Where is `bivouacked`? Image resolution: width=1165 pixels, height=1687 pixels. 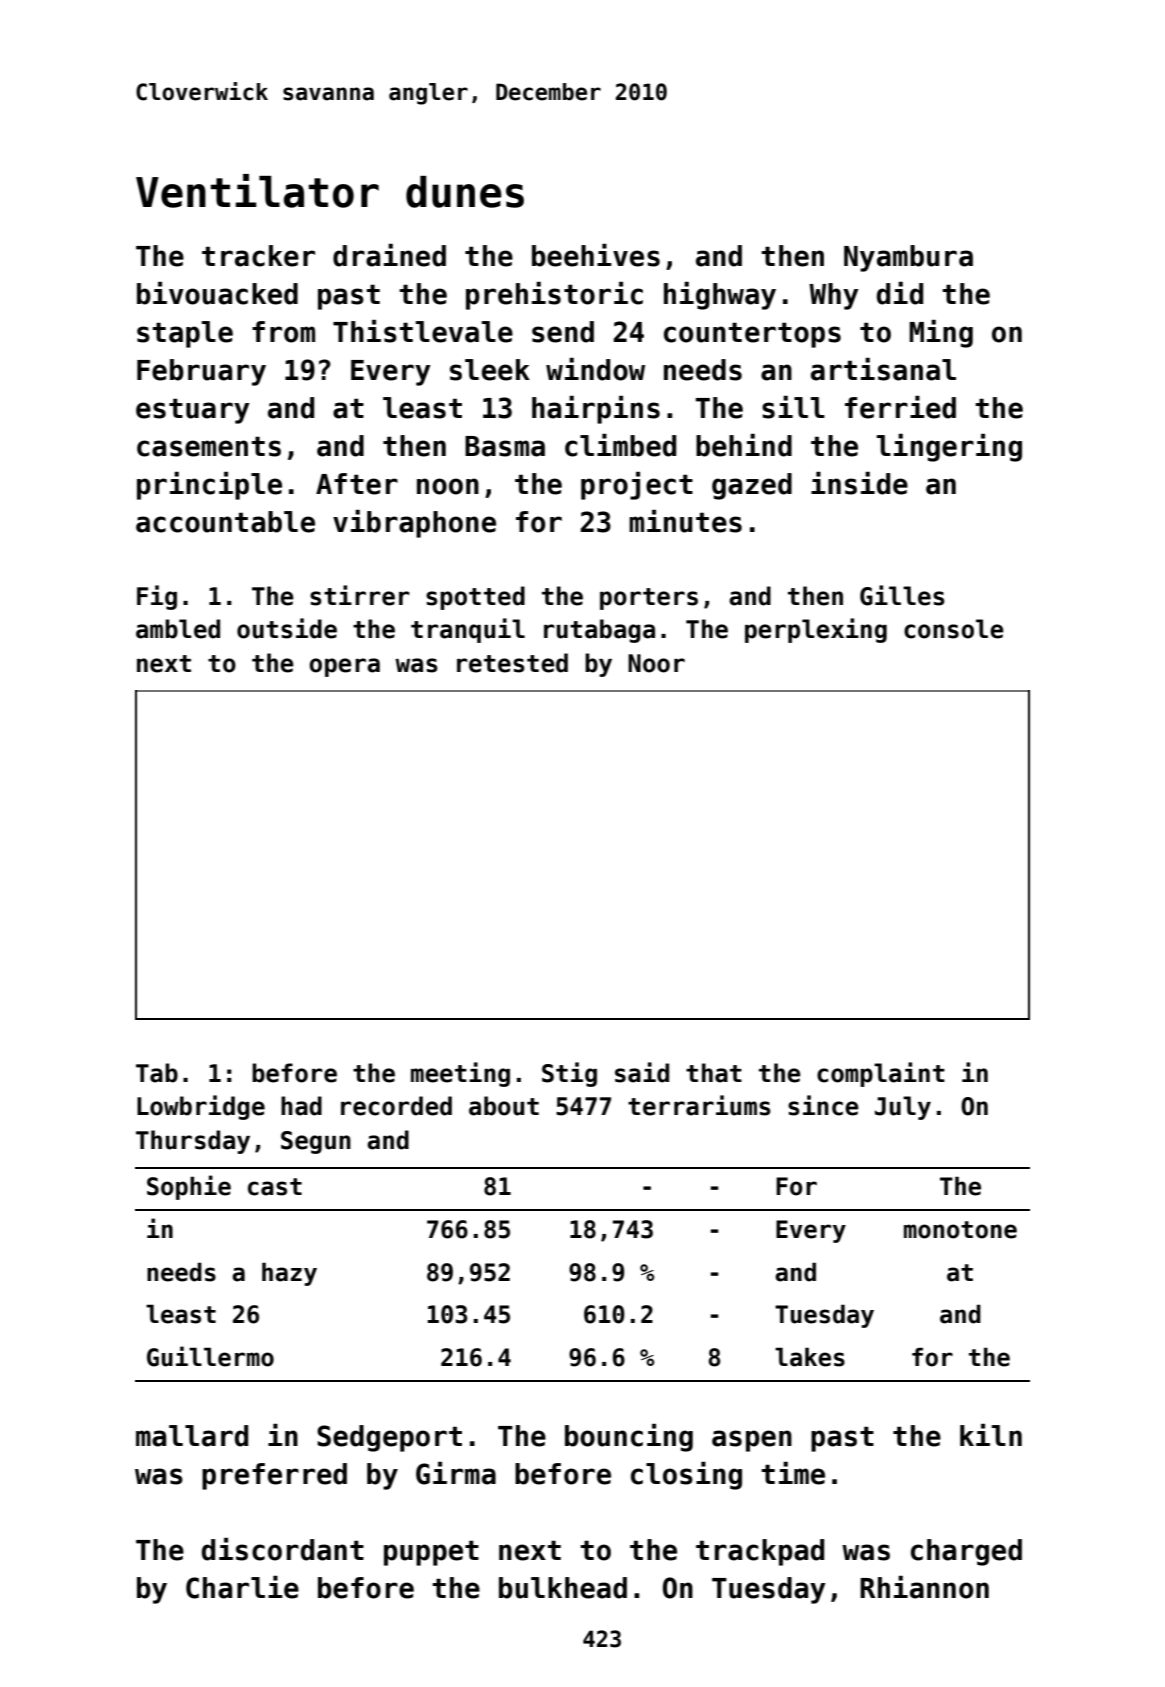 bivouacked is located at coordinates (217, 293).
